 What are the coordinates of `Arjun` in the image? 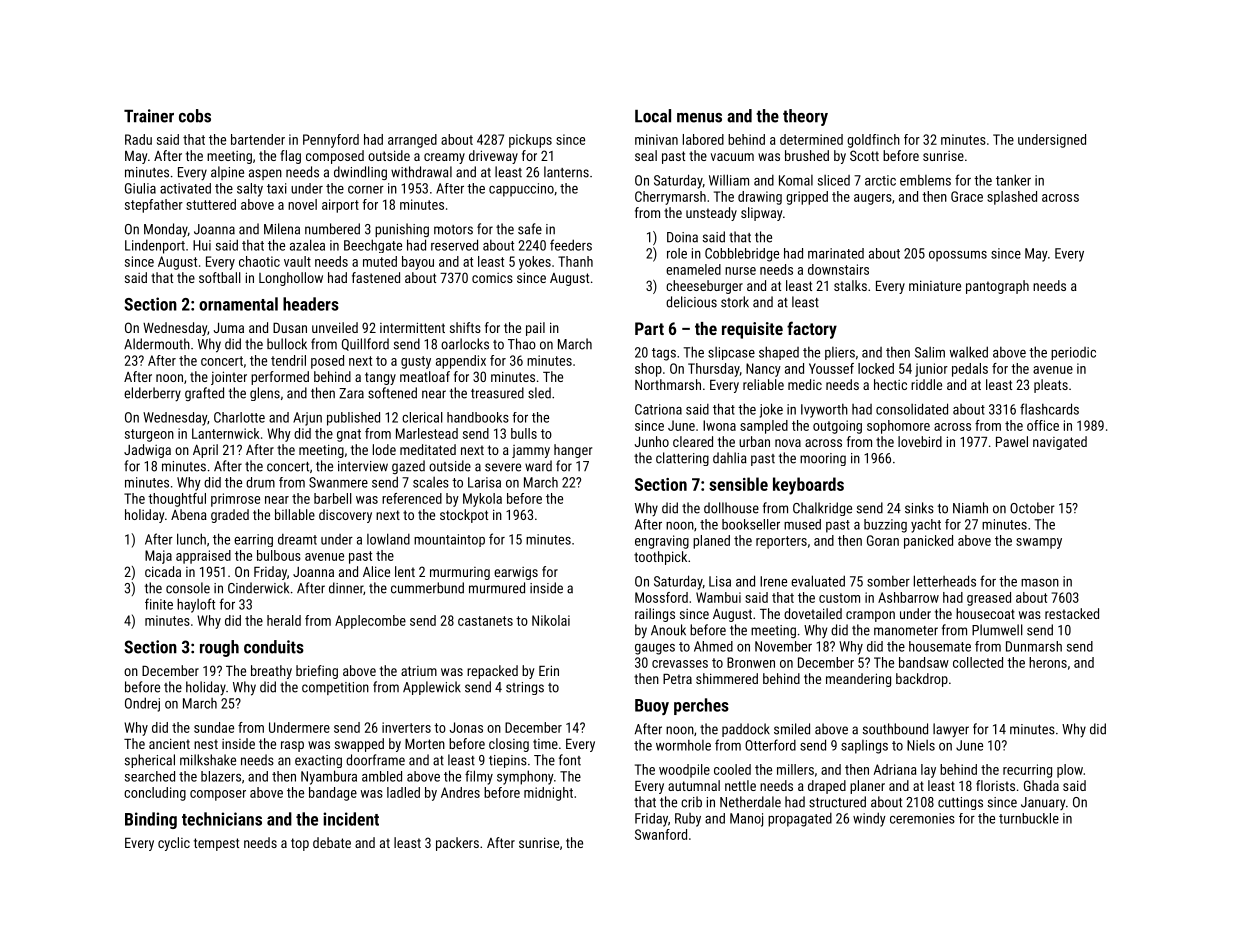 It's located at (307, 419).
